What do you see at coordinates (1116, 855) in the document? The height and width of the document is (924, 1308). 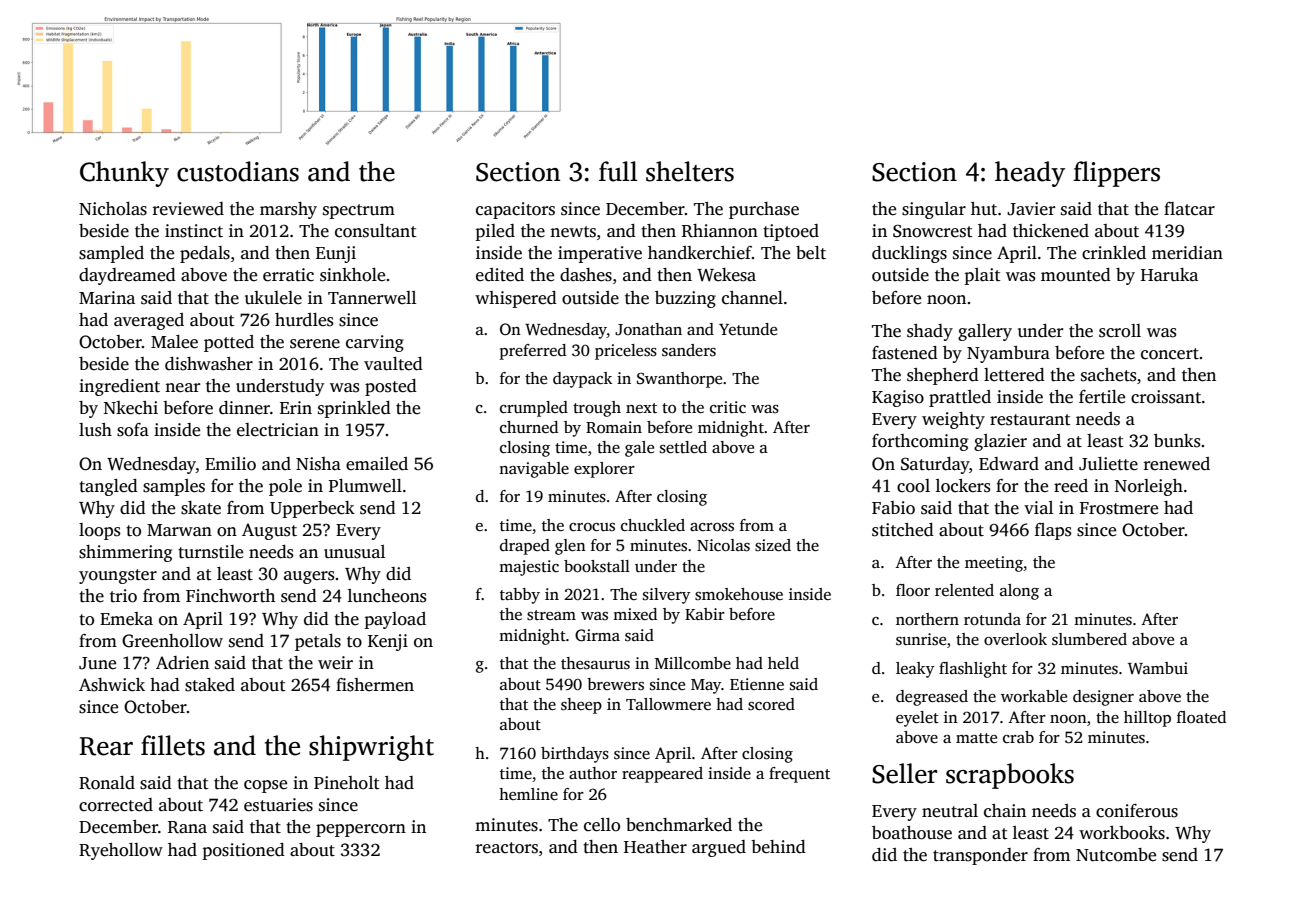 I see `Nutcombe` at bounding box center [1116, 855].
